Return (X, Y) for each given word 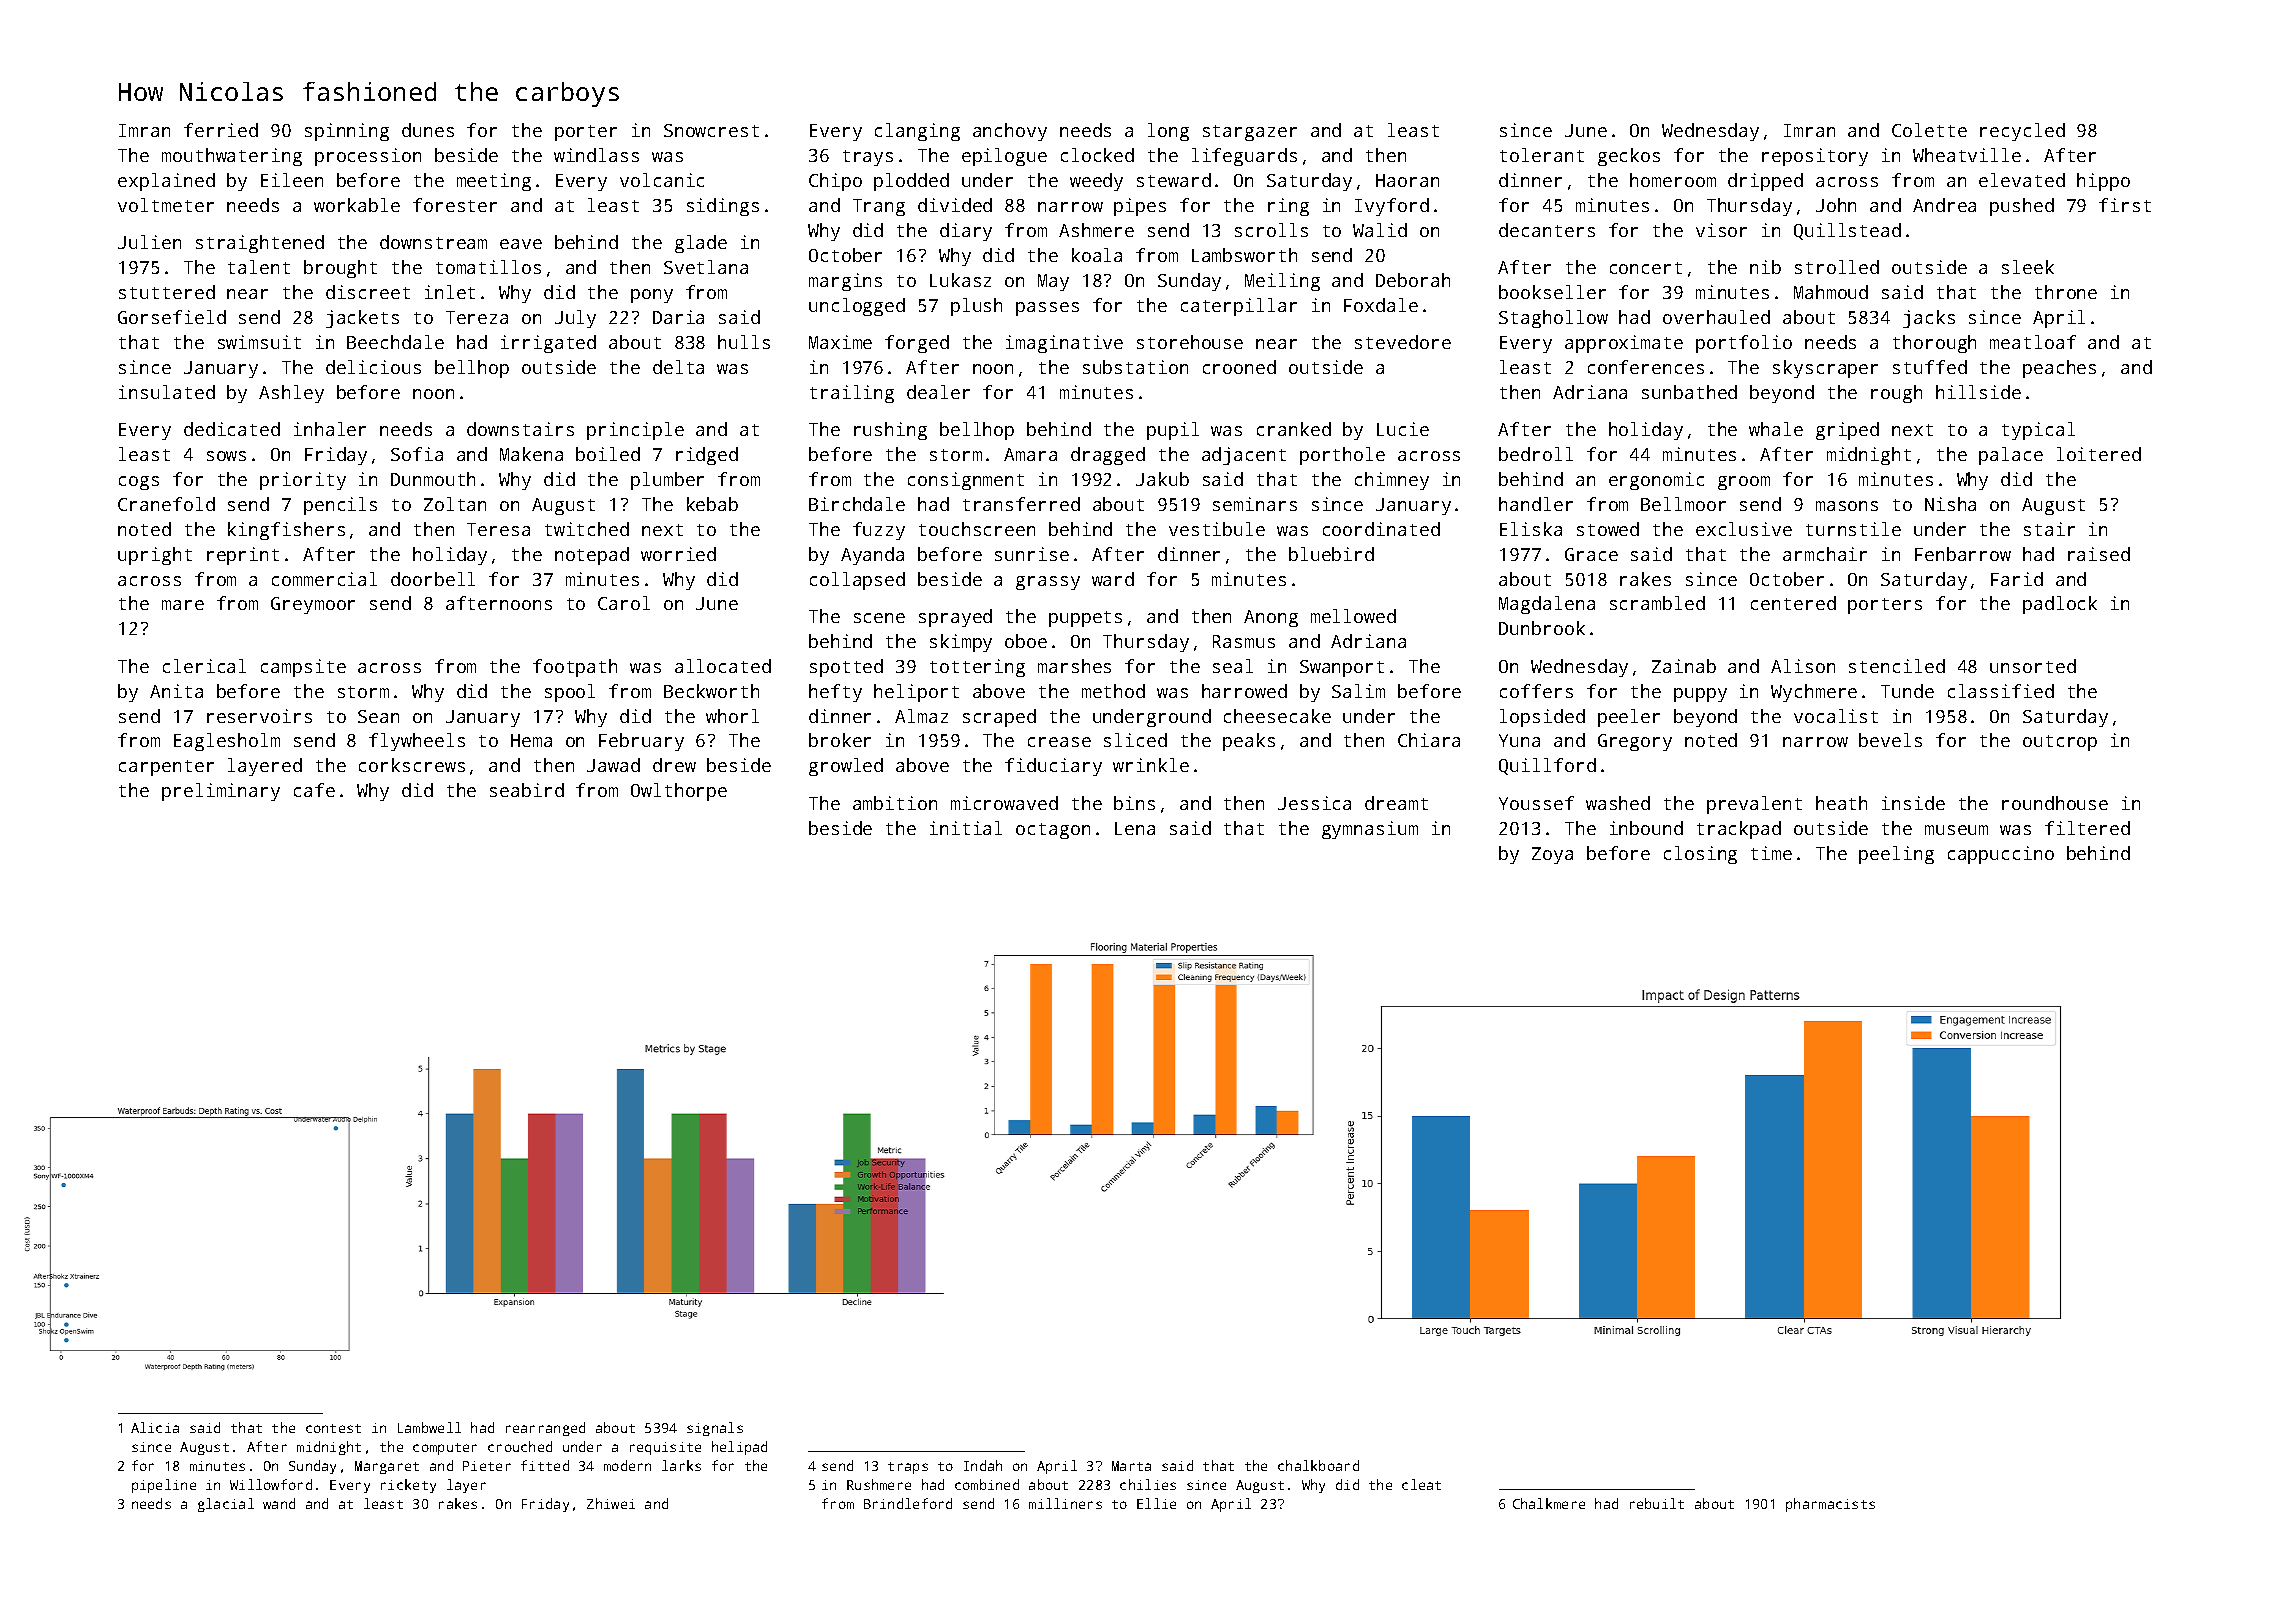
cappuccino (2001, 855)
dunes (428, 130)
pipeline (164, 1486)
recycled (2022, 132)
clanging (917, 132)
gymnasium (1370, 830)
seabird (527, 790)
